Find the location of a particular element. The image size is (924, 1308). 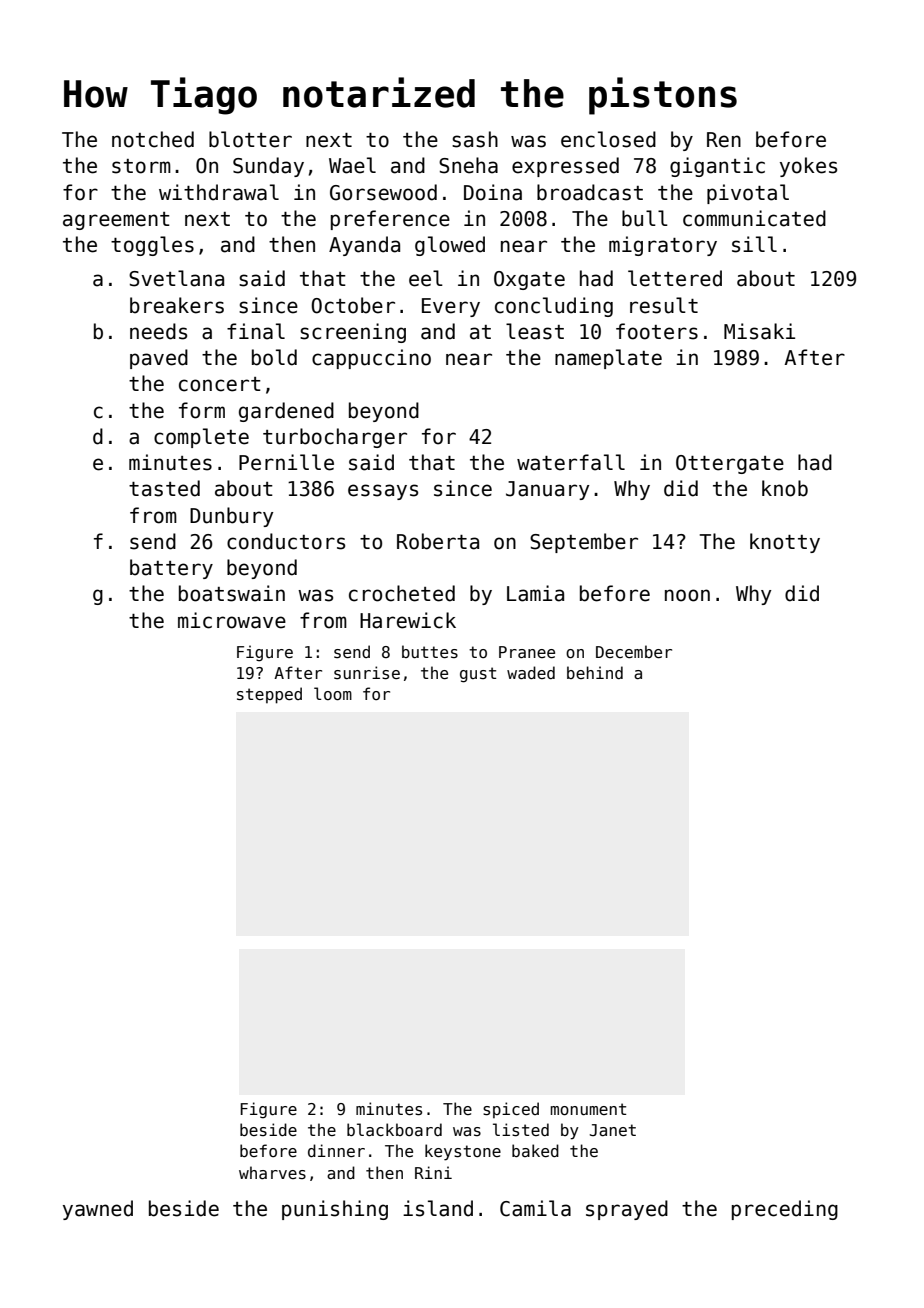

gust is located at coordinates (478, 675).
